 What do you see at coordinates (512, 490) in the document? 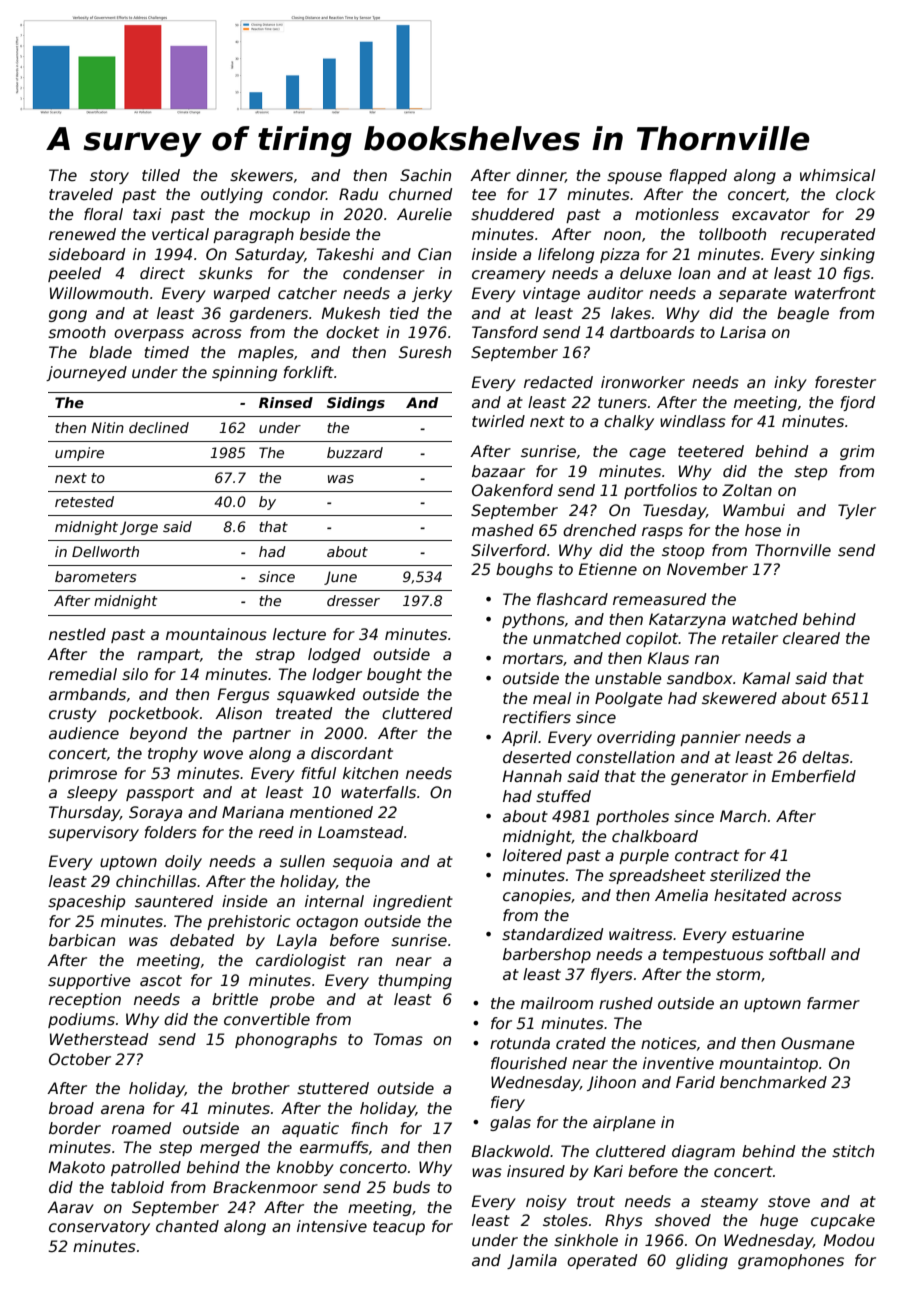
I see `Oakenford` at bounding box center [512, 490].
